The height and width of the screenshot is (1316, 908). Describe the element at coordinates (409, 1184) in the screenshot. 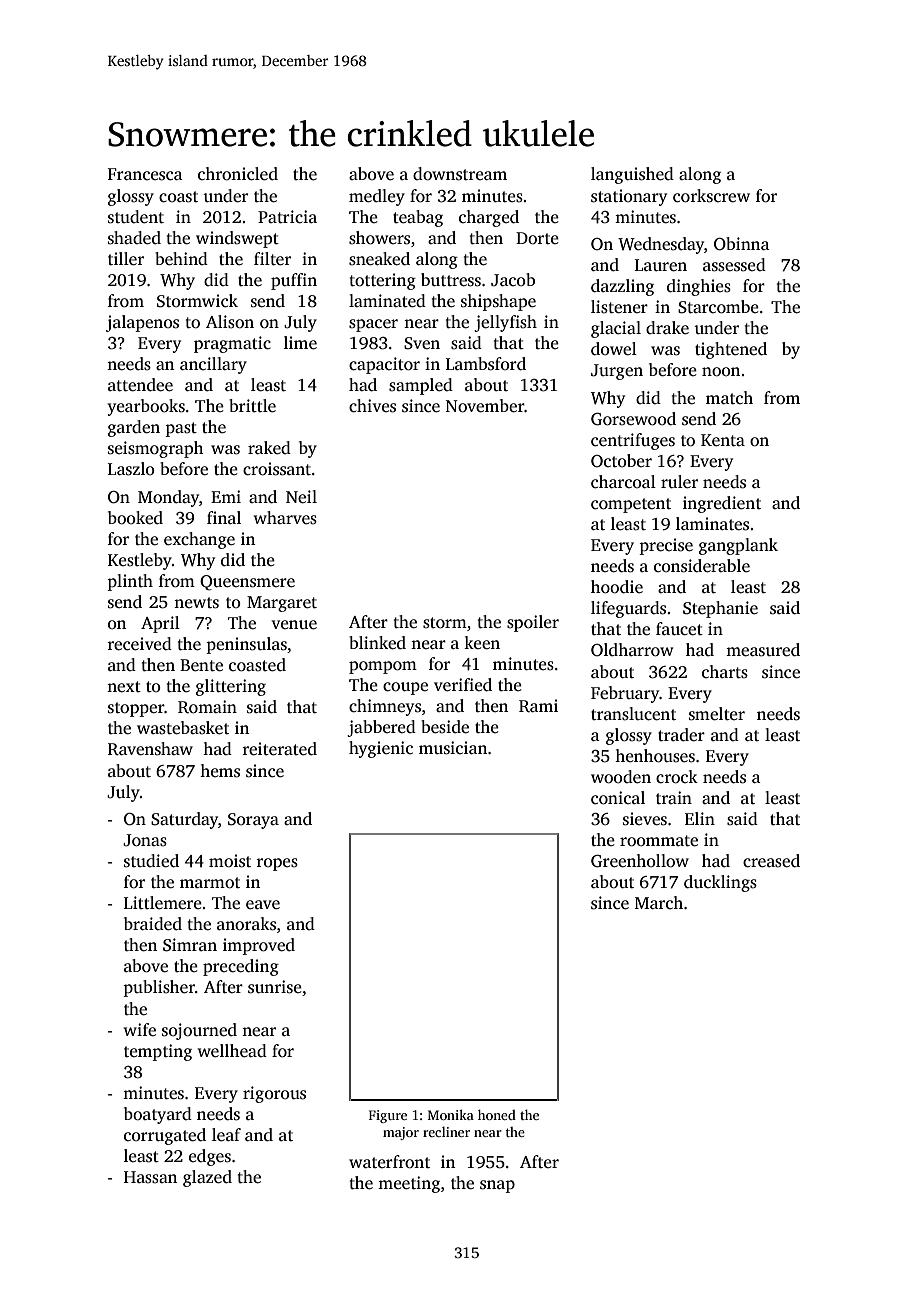

I see `meeting` at that location.
